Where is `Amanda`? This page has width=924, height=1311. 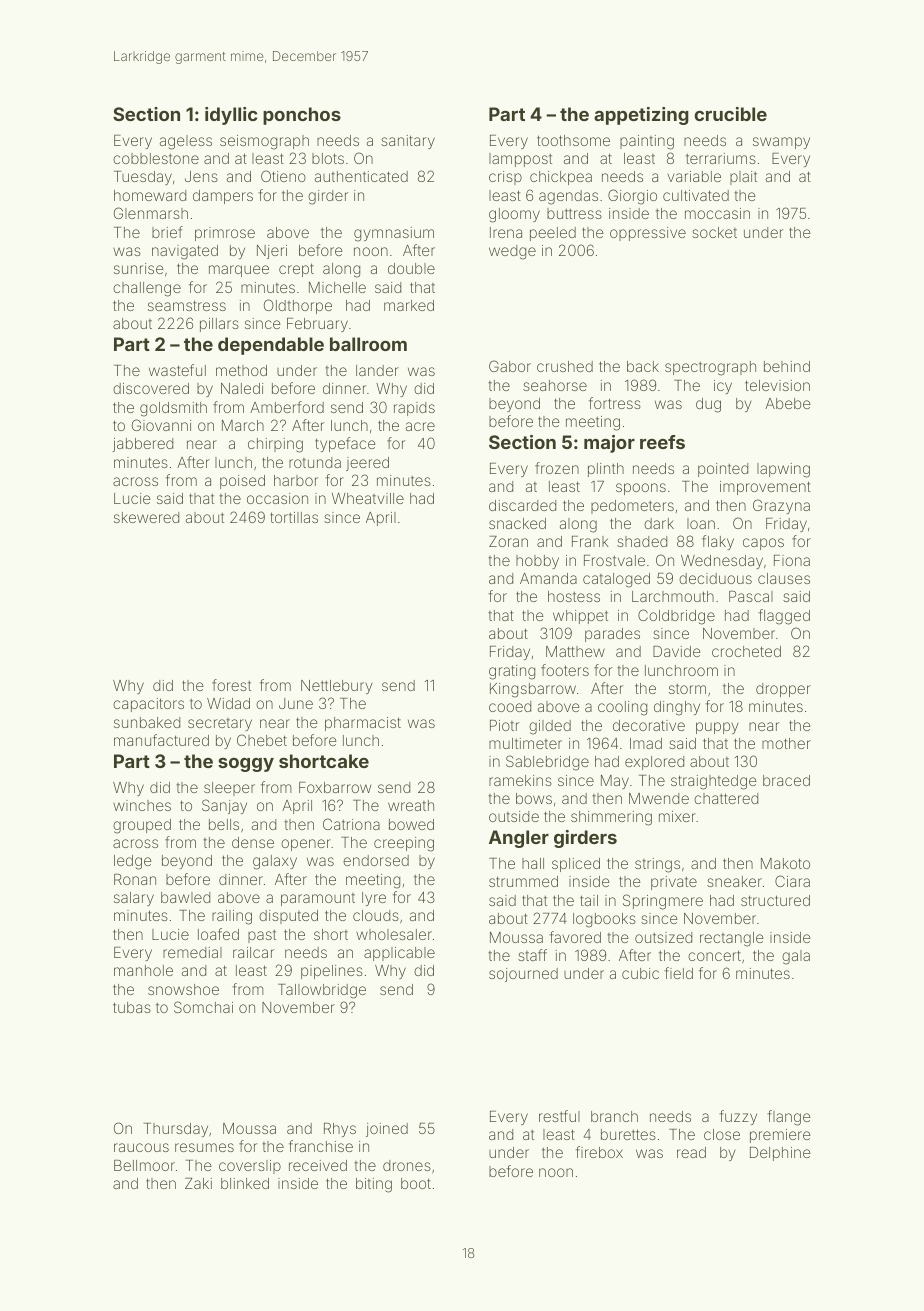 Amanda is located at coordinates (548, 578).
